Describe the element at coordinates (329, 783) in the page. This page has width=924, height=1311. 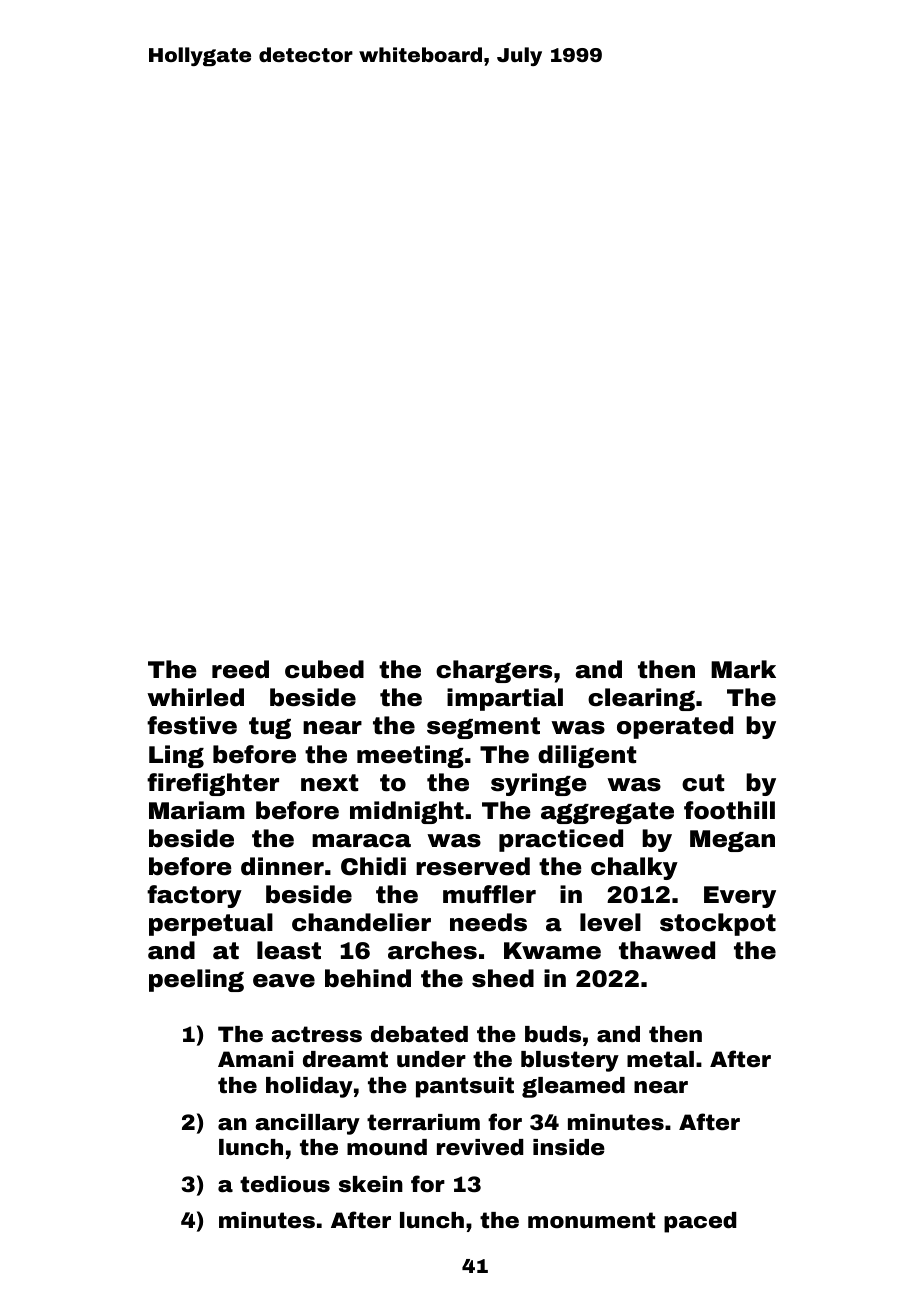
I see `next` at that location.
